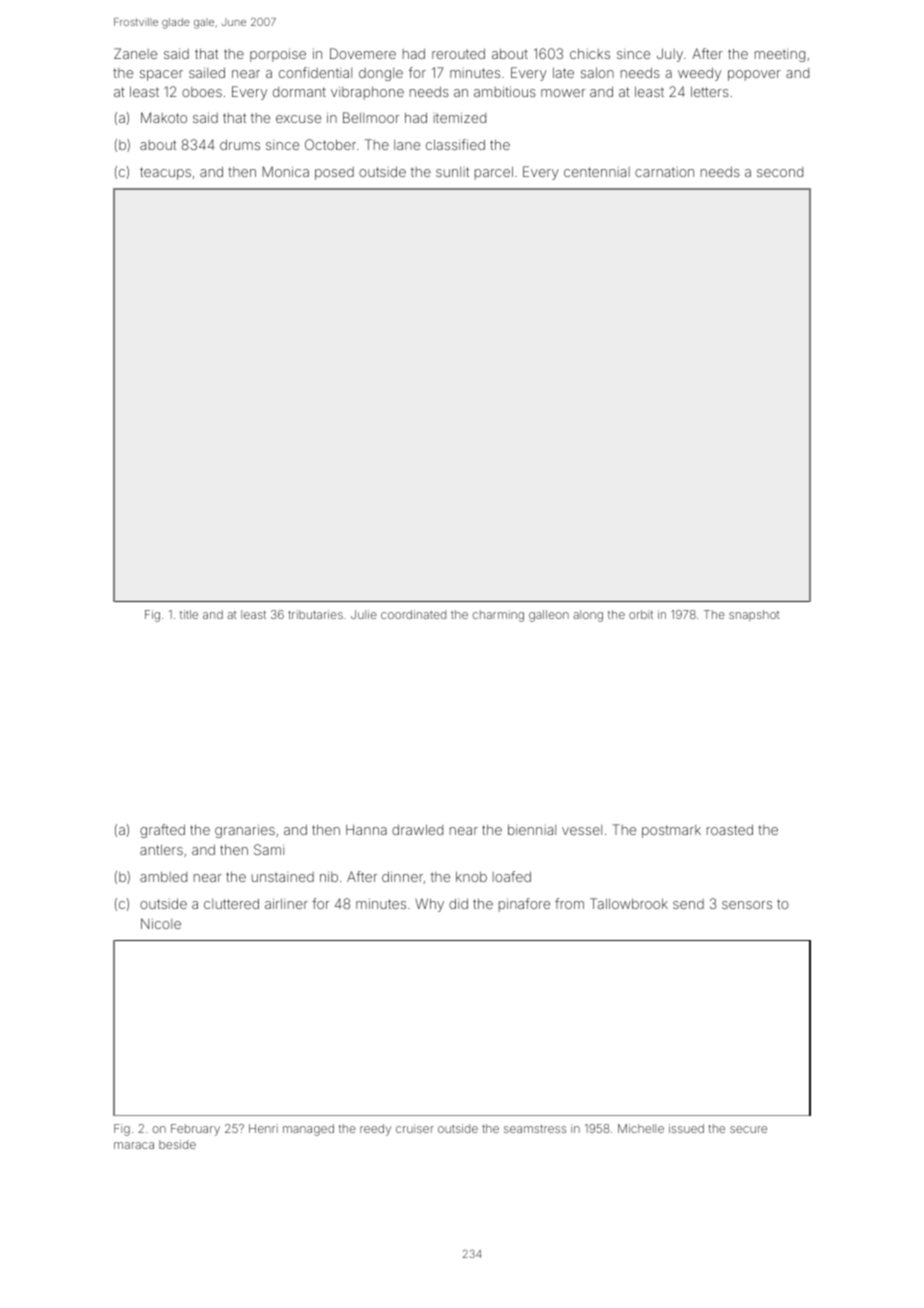 The image size is (924, 1308). What do you see at coordinates (590, 53) in the screenshot?
I see `chicks` at bounding box center [590, 53].
